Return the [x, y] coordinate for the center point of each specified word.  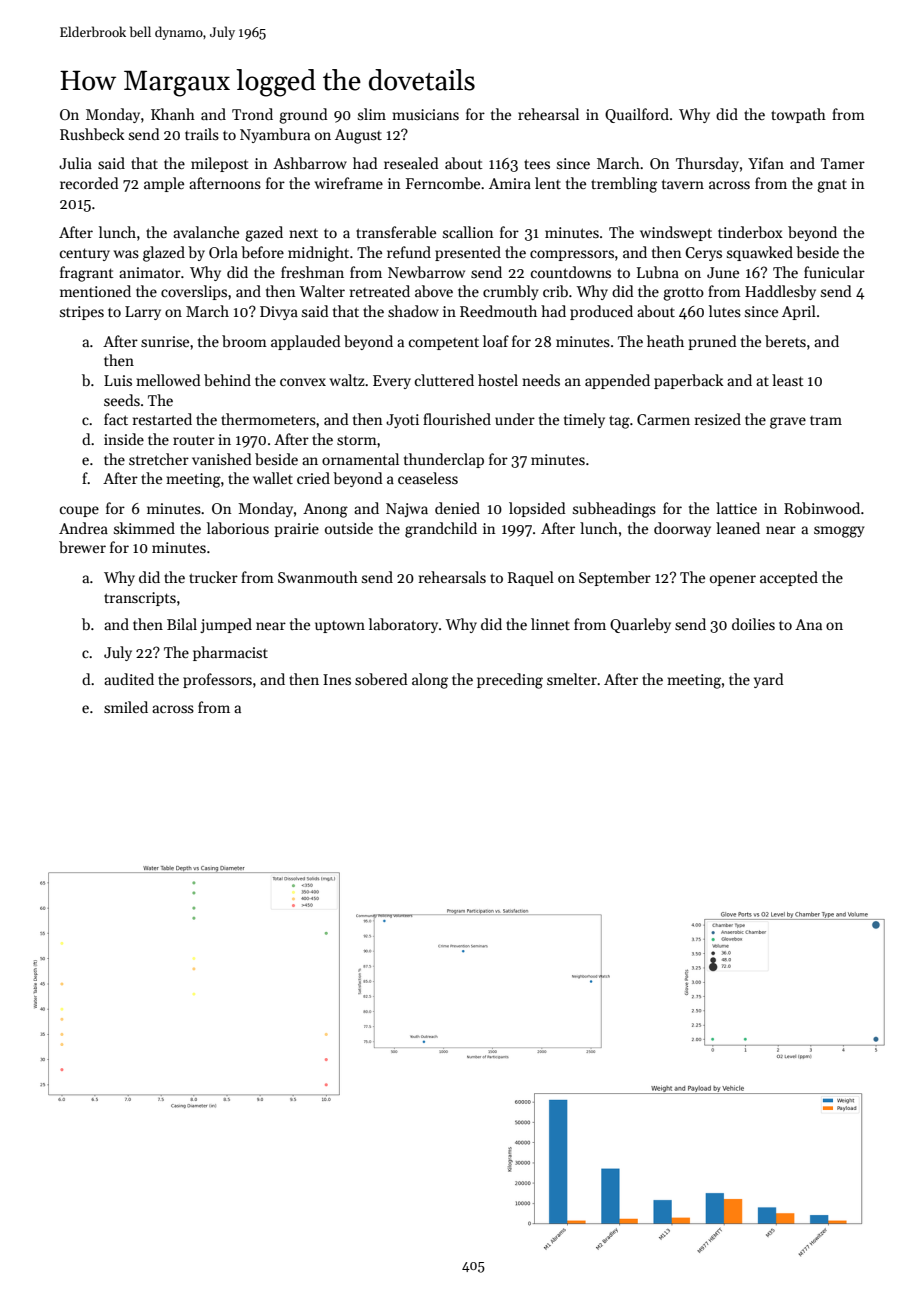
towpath [798, 115]
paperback [689, 381]
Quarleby [640, 625]
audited [129, 679]
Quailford [637, 115]
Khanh [173, 114]
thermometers [268, 419]
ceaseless [428, 478]
